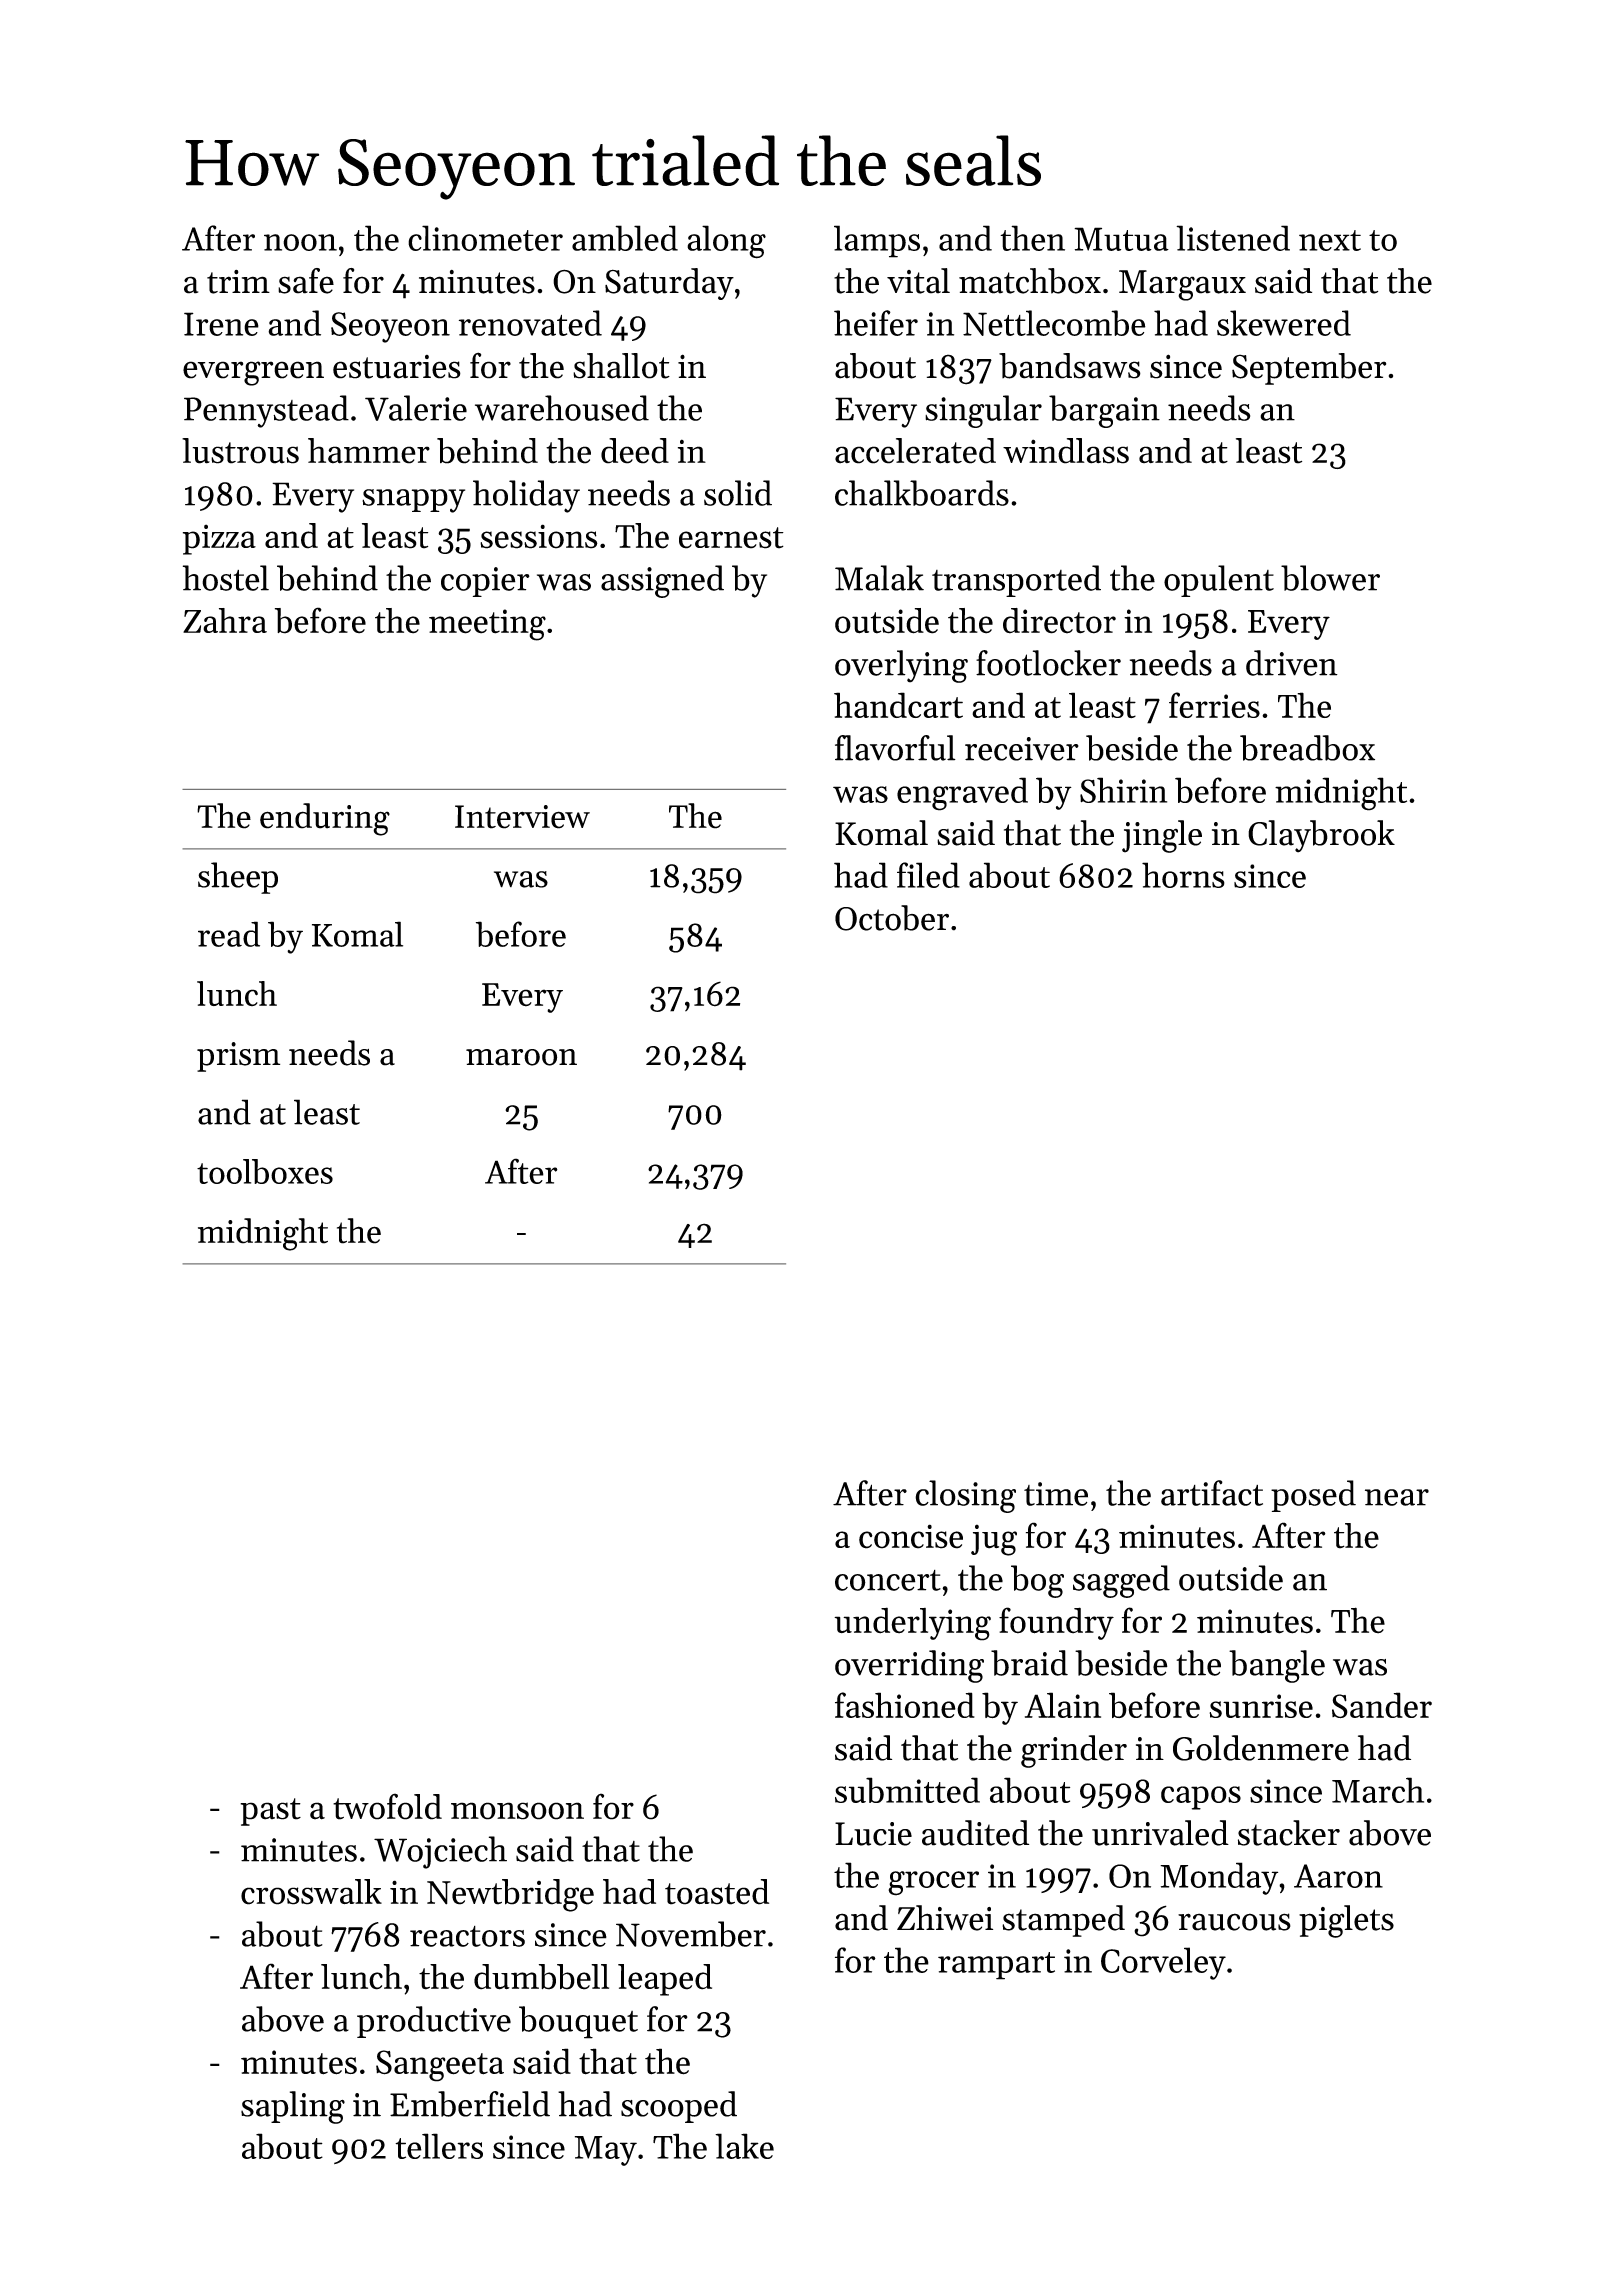 The width and height of the screenshot is (1620, 2292). Describe the element at coordinates (434, 2022) in the screenshot. I see `productive` at that location.
